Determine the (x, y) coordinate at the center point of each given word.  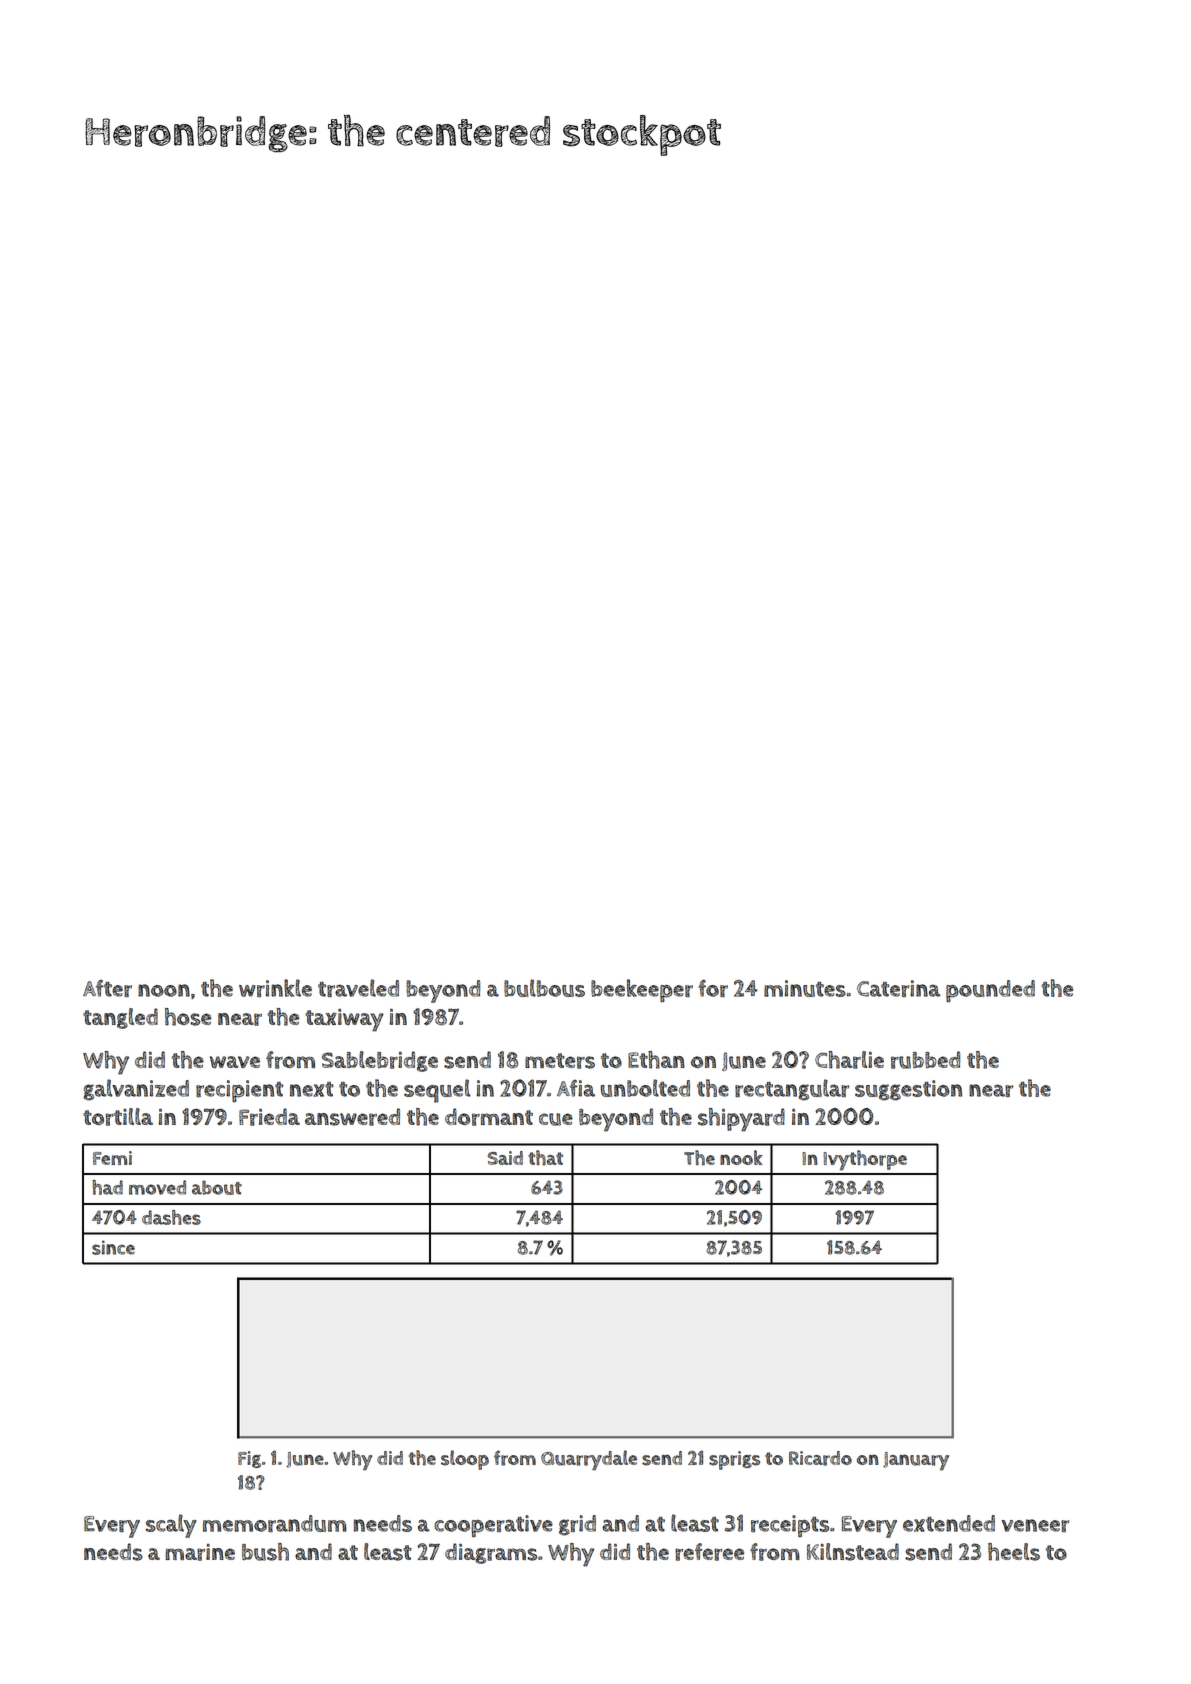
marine (200, 1552)
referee (709, 1552)
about (217, 1187)
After (107, 988)
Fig (249, 1459)
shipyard (741, 1120)
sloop (465, 1460)
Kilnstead (853, 1552)
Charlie (849, 1060)
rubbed (925, 1060)
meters (560, 1061)
